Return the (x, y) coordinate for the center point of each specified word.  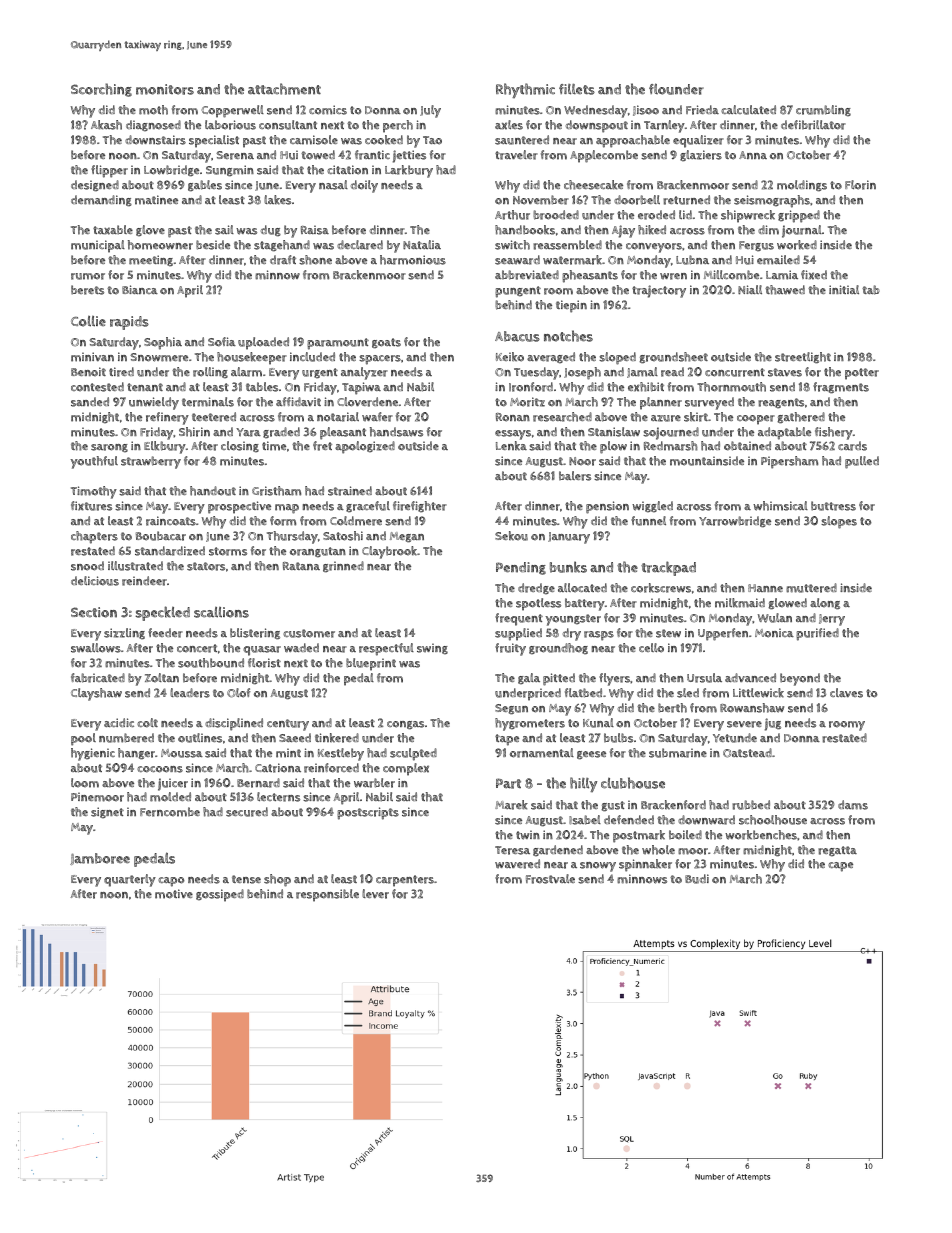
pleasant (343, 433)
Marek (511, 805)
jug (773, 724)
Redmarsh (671, 446)
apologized (365, 447)
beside (213, 245)
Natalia (422, 245)
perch (398, 126)
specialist (214, 141)
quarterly (130, 880)
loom (85, 783)
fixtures (91, 506)
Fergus (756, 246)
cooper (756, 420)
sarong (109, 448)
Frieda (702, 110)
